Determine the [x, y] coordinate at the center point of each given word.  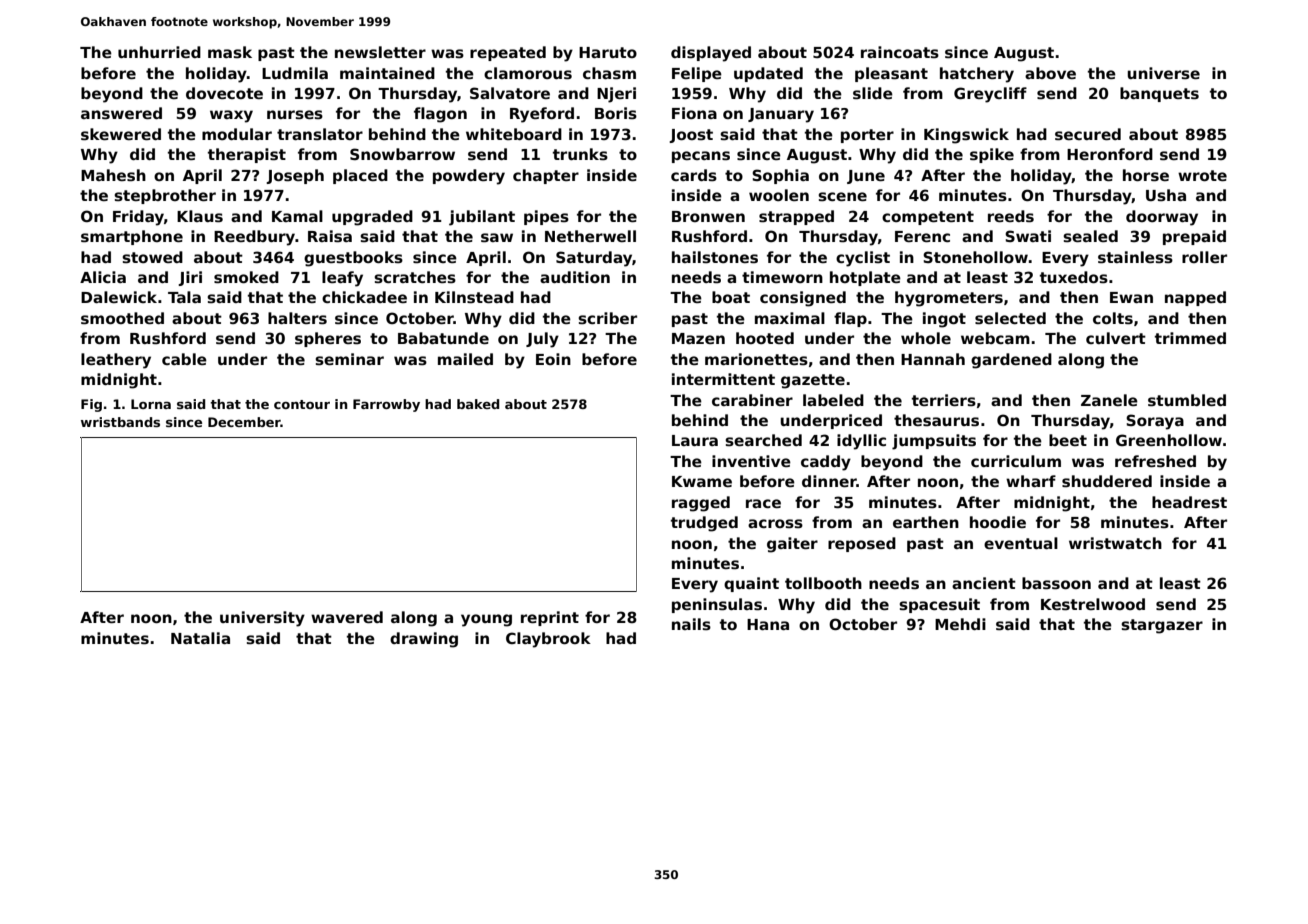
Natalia [200, 638]
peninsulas [717, 605]
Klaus [200, 216]
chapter [546, 176]
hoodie [998, 522]
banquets [1159, 94]
